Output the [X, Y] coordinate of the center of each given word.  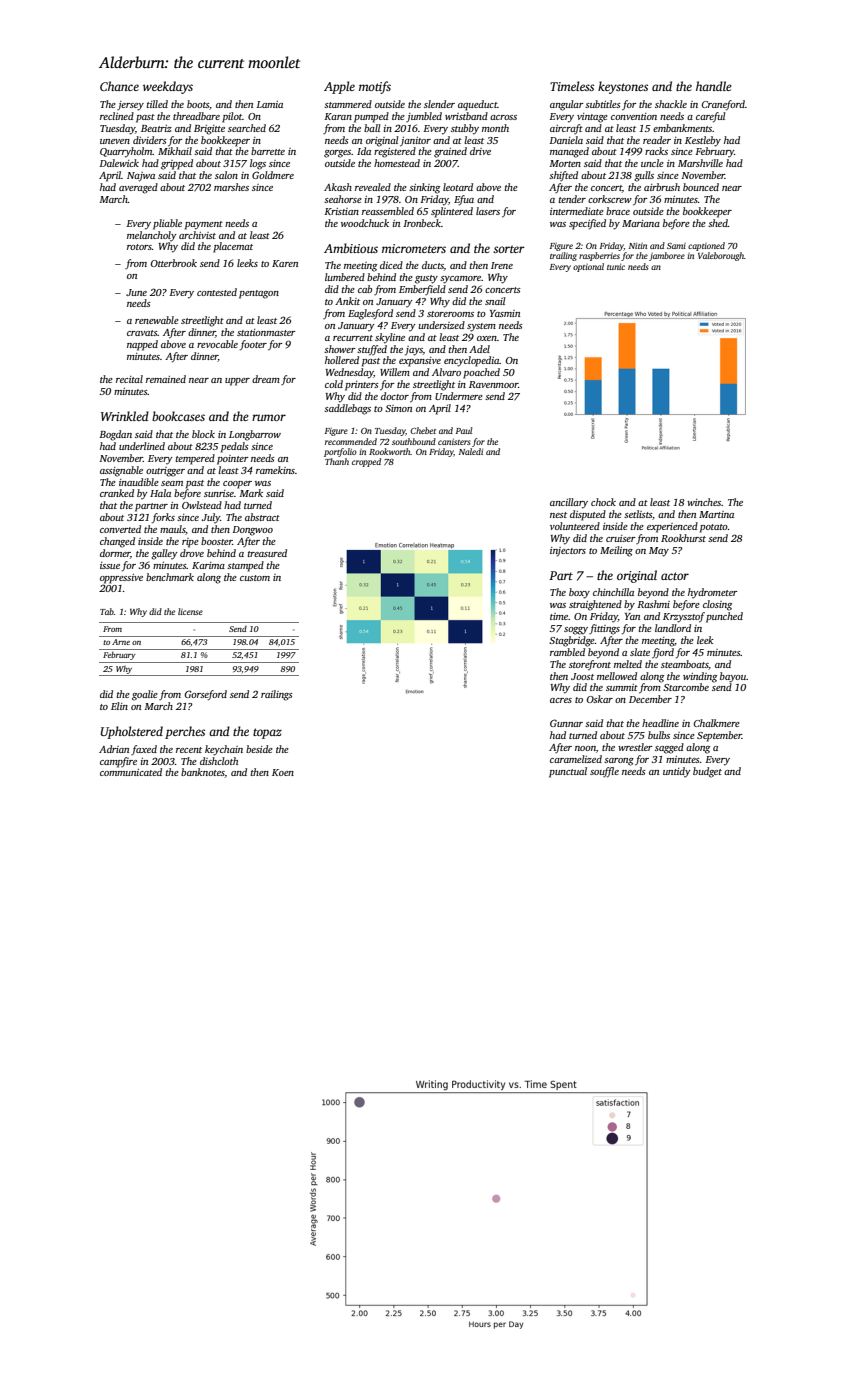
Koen [283, 772]
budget [707, 772]
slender [439, 104]
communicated [131, 772]
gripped [177, 164]
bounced [701, 187]
